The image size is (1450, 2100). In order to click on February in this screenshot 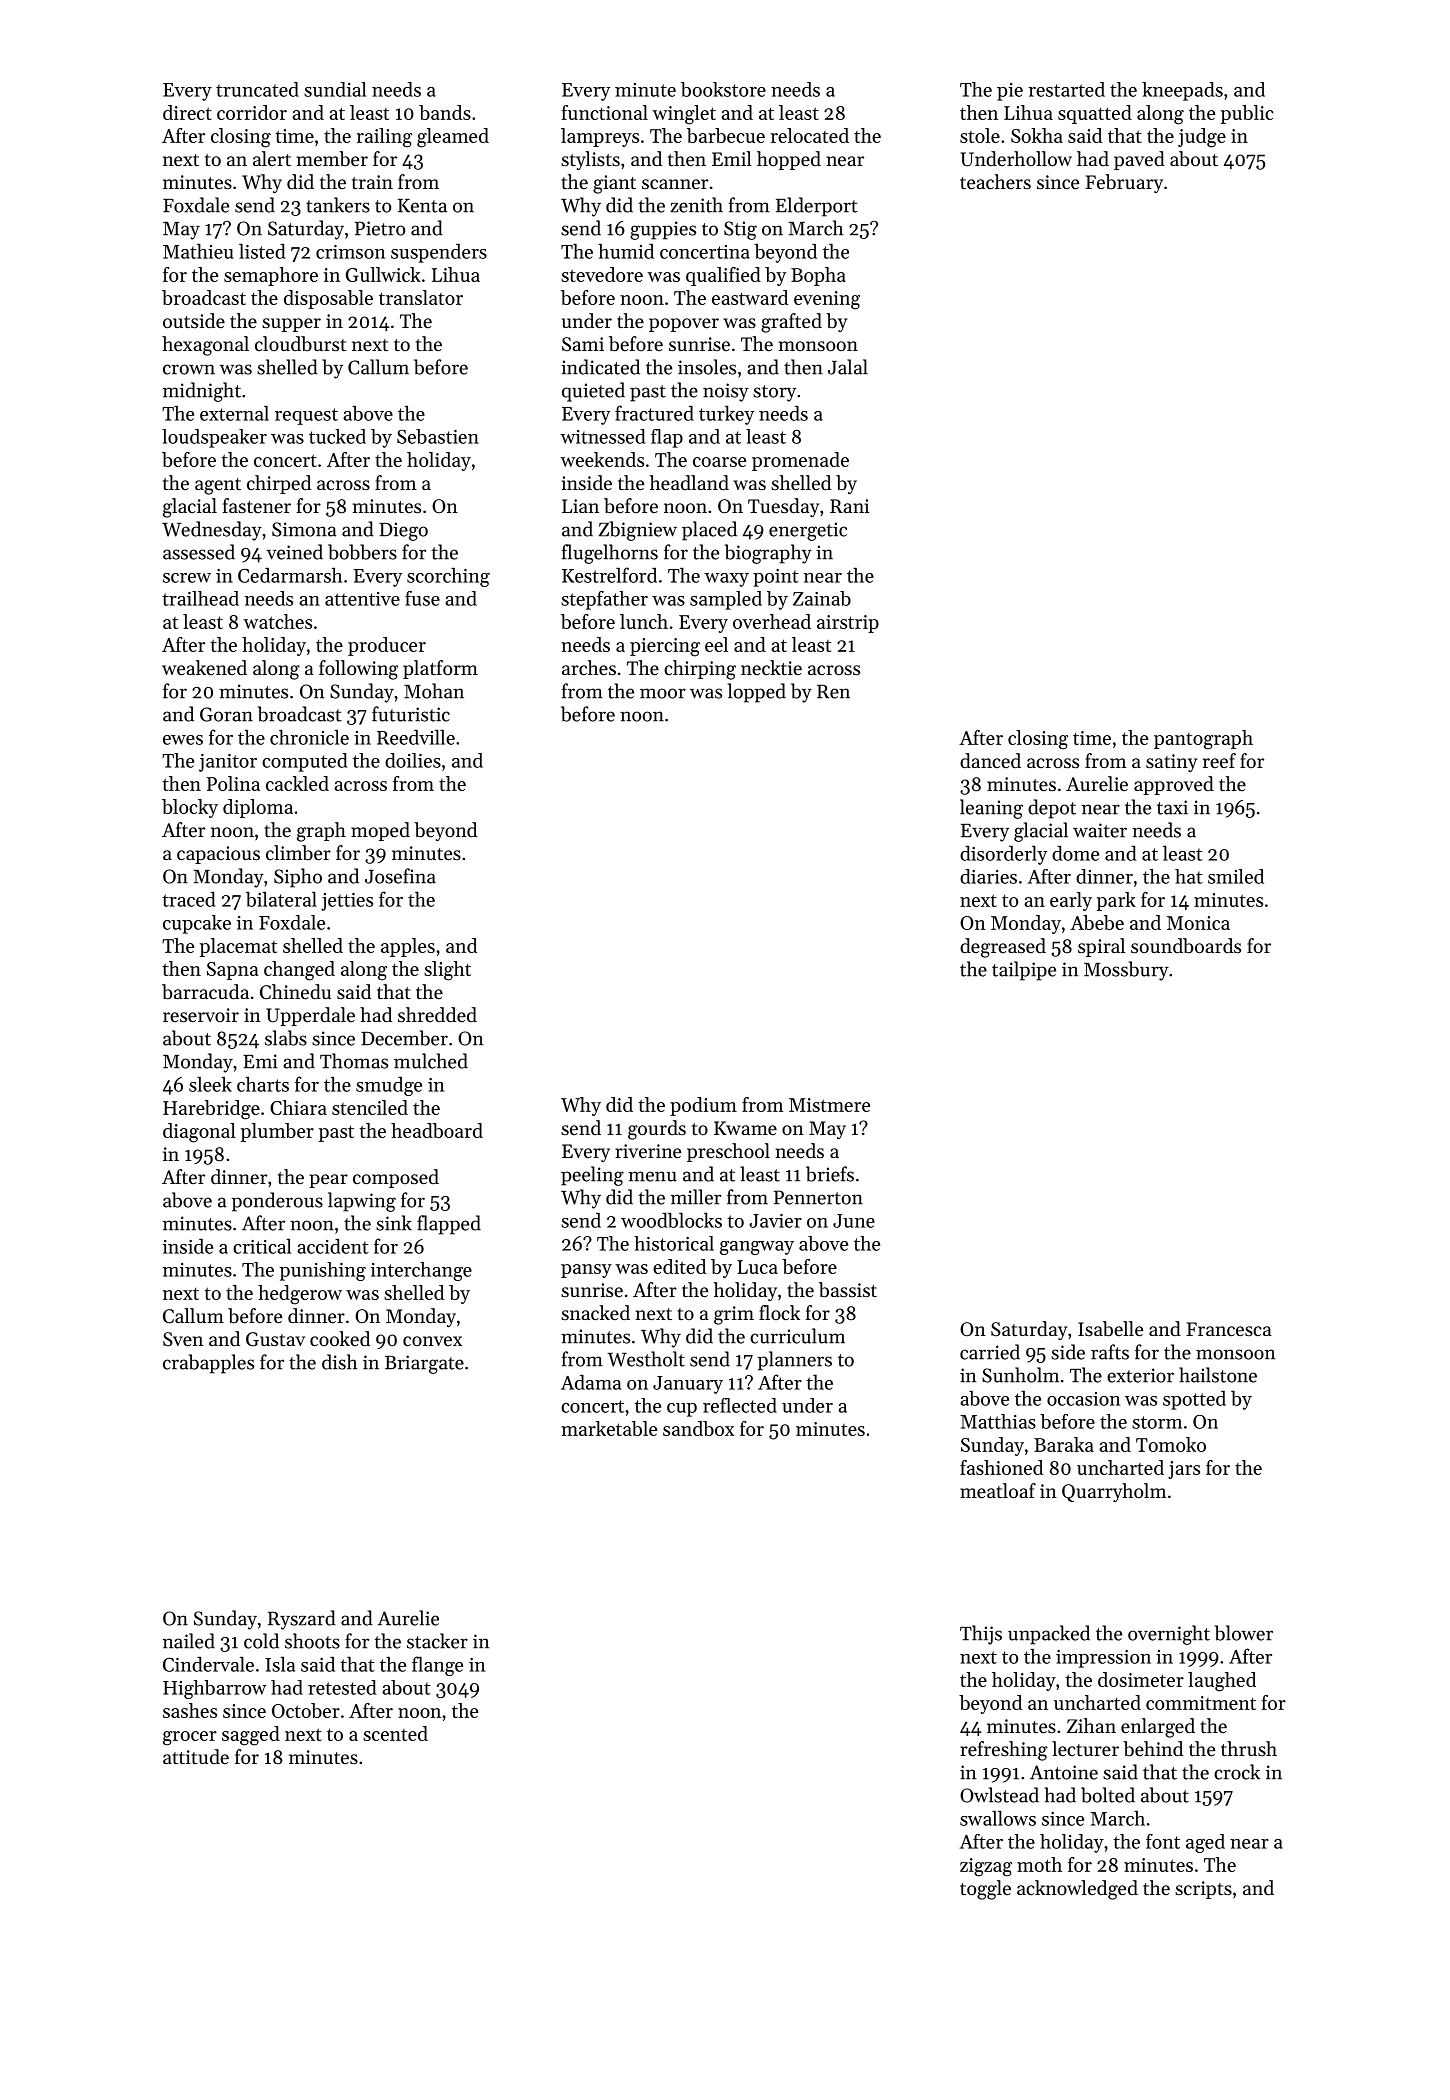, I will do `click(1124, 183)`.
